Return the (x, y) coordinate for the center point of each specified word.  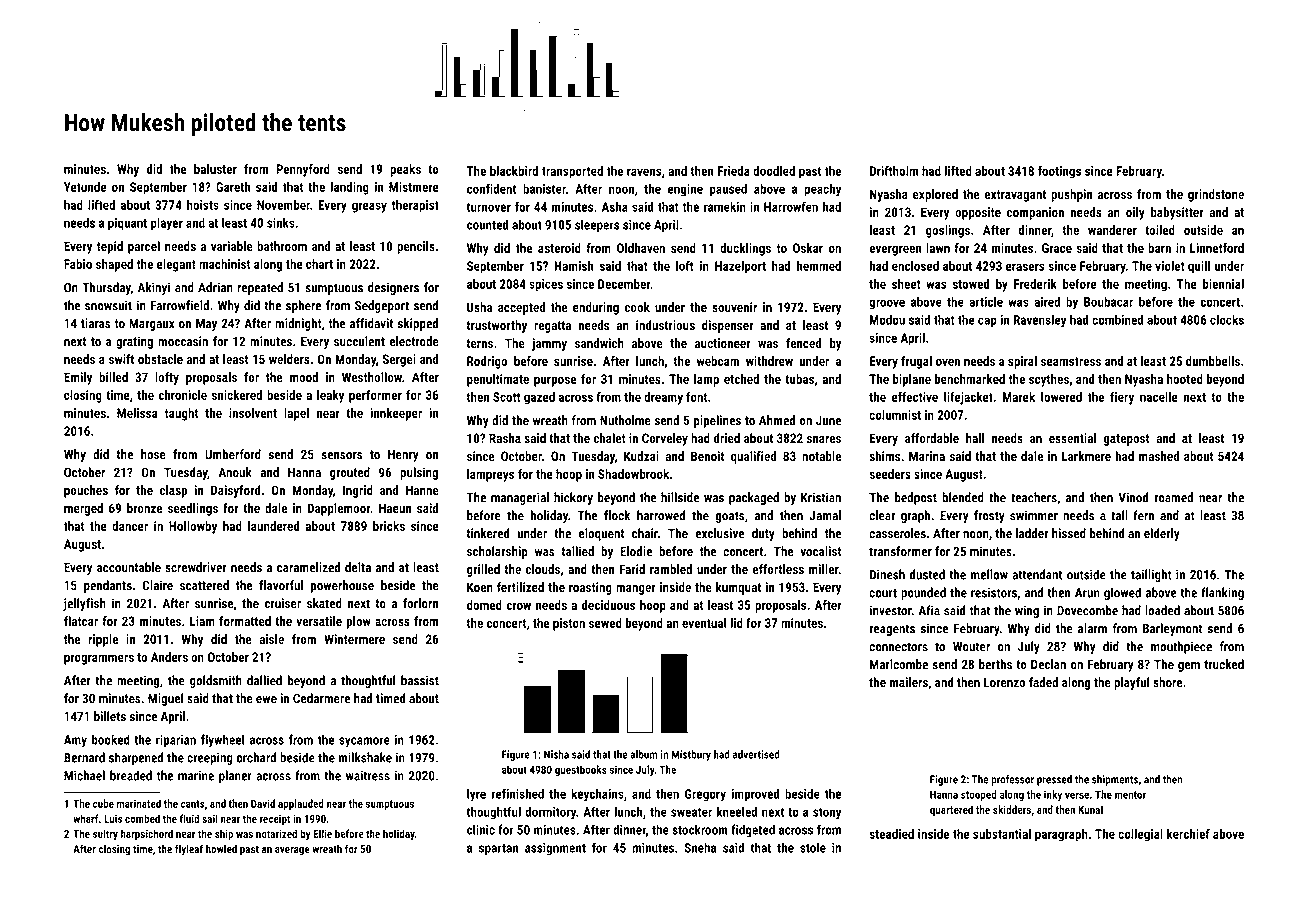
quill (1199, 267)
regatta (552, 327)
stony (827, 814)
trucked (1224, 664)
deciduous (608, 605)
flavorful (281, 585)
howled (221, 848)
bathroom (282, 246)
